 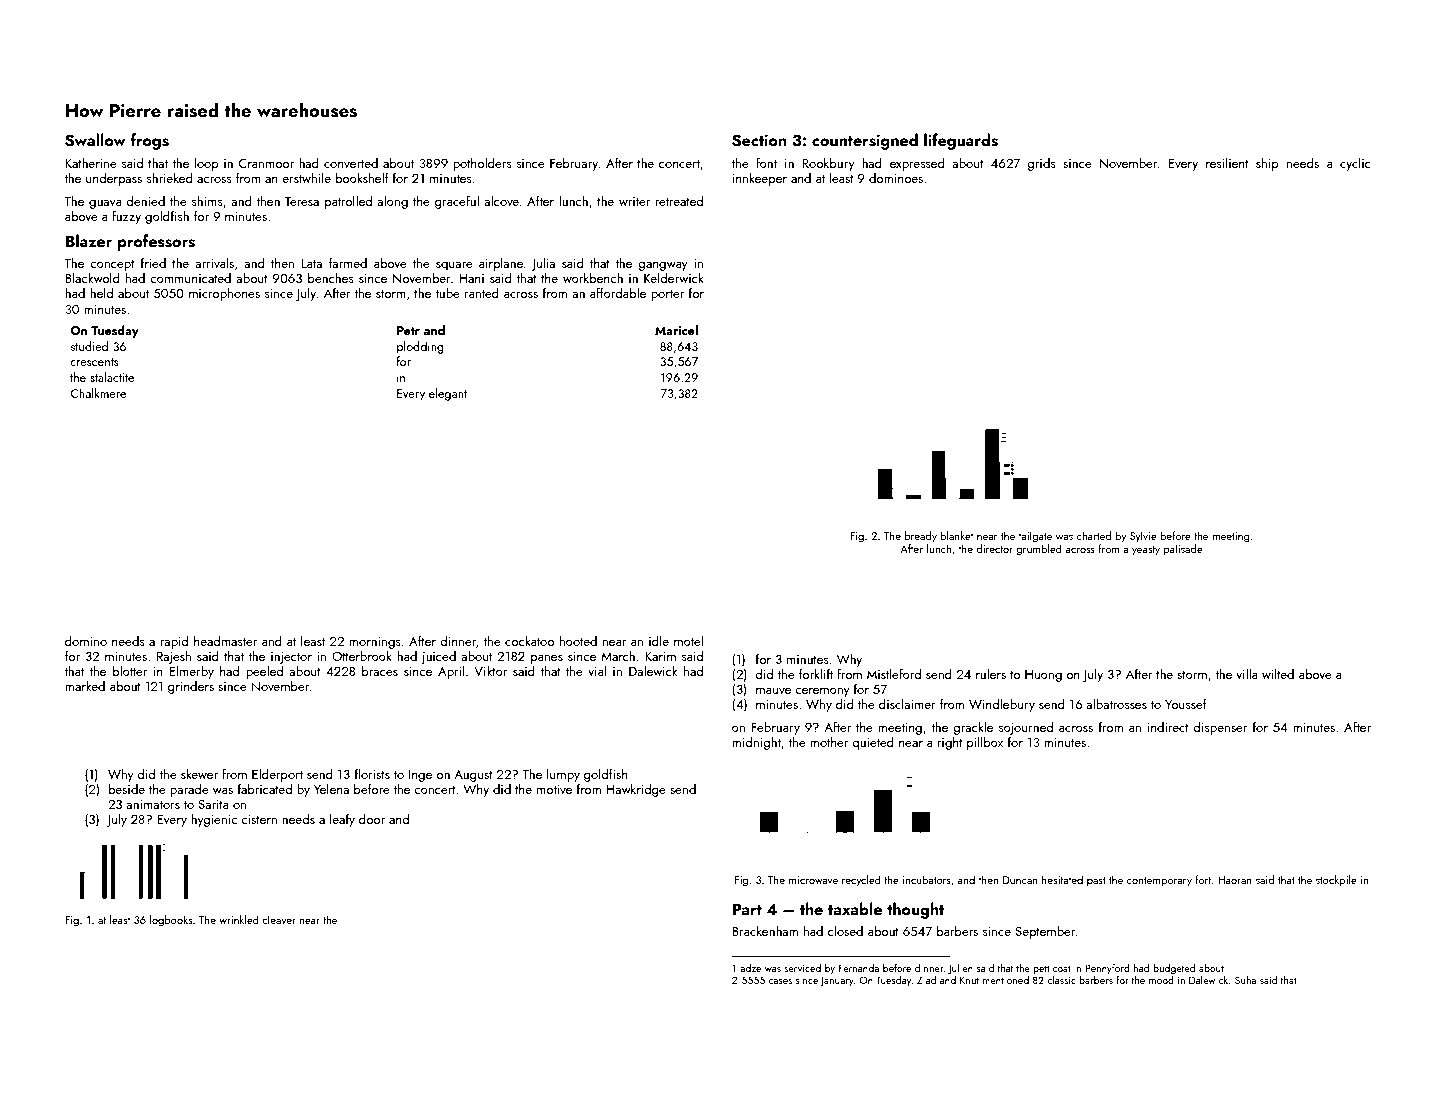 What do you see at coordinates (756, 743) in the document?
I see `midnight` at bounding box center [756, 743].
